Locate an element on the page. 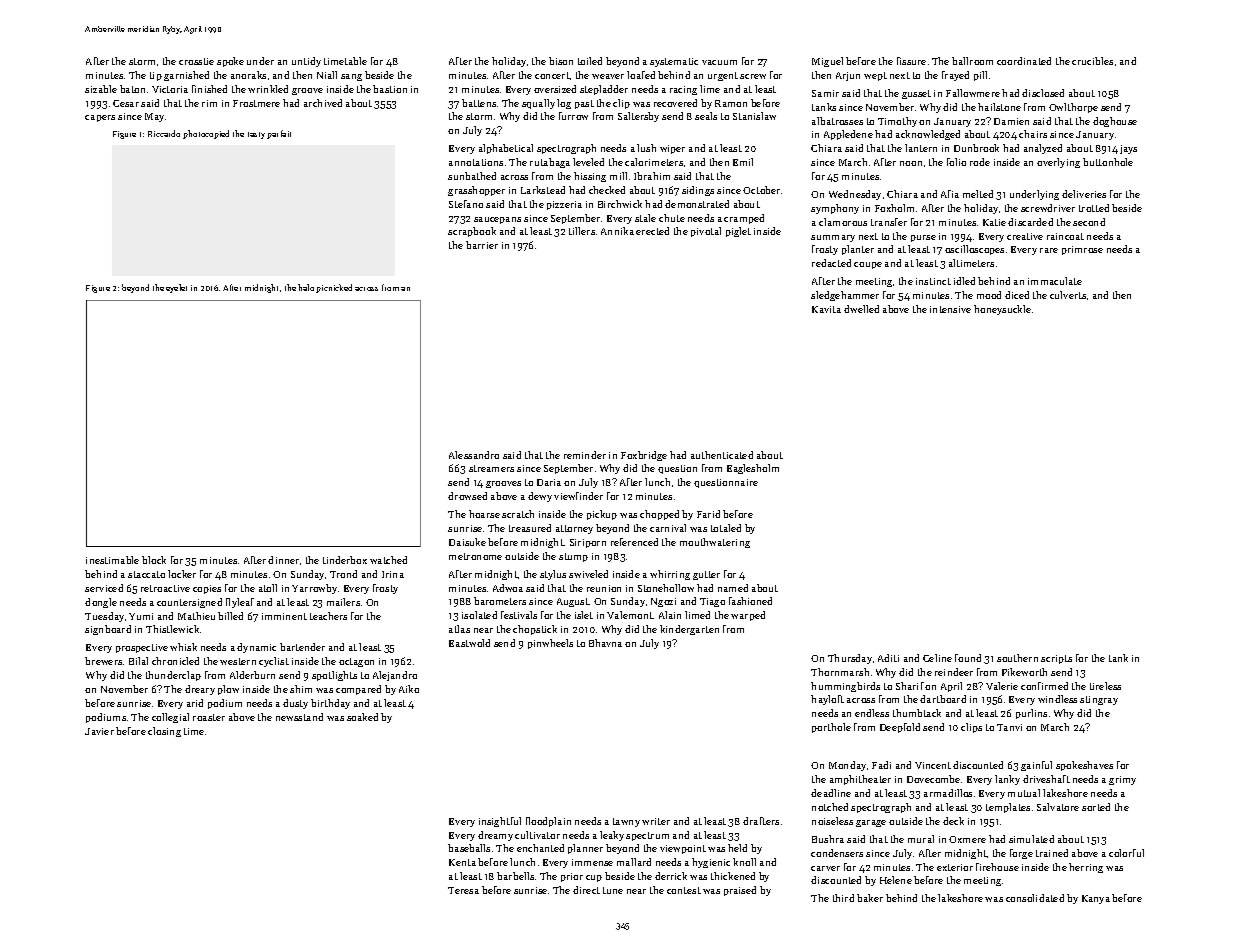 Image resolution: width=1233 pixels, height=952 pixels. Tanvi is located at coordinates (1009, 727).
